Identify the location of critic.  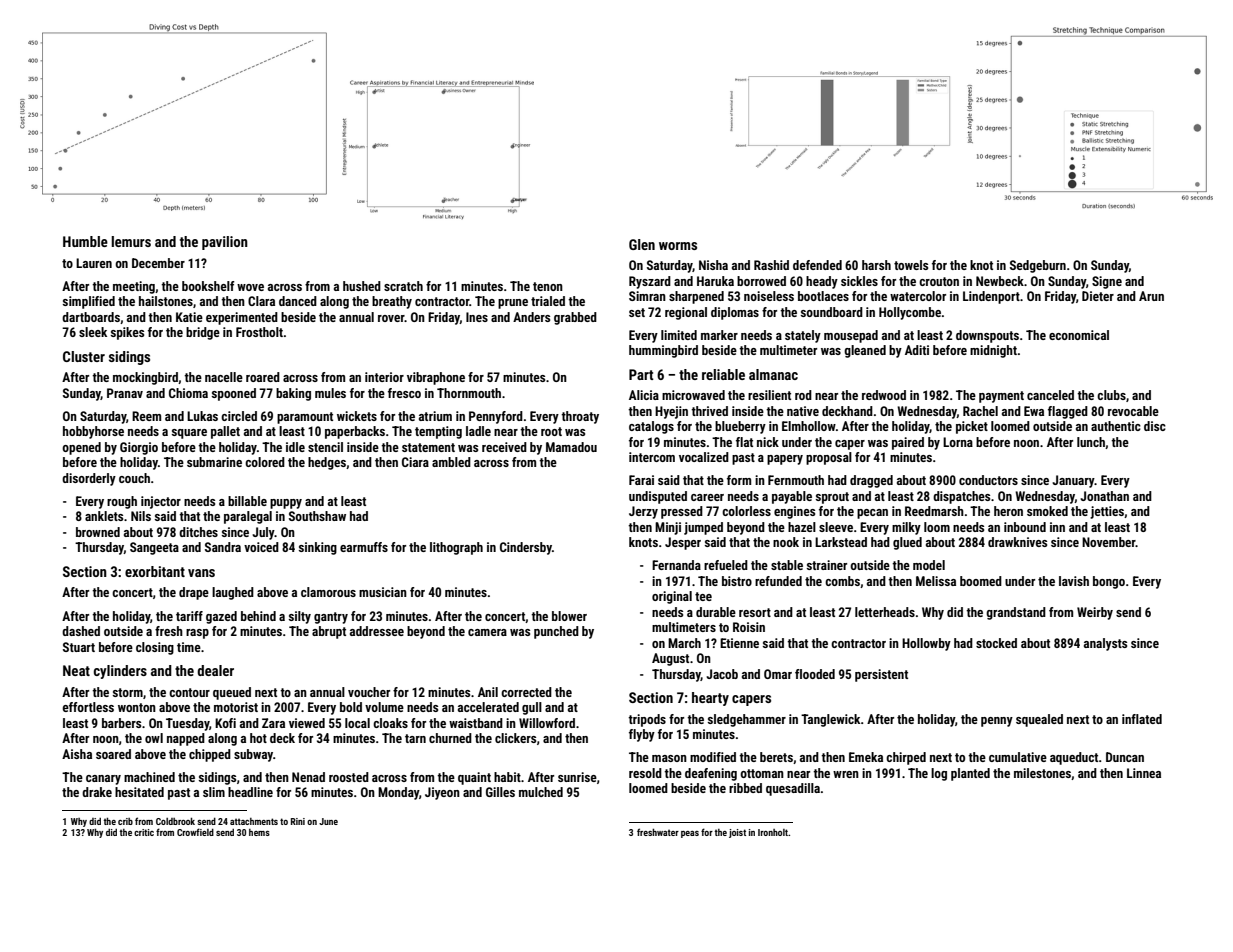
(144, 832).
